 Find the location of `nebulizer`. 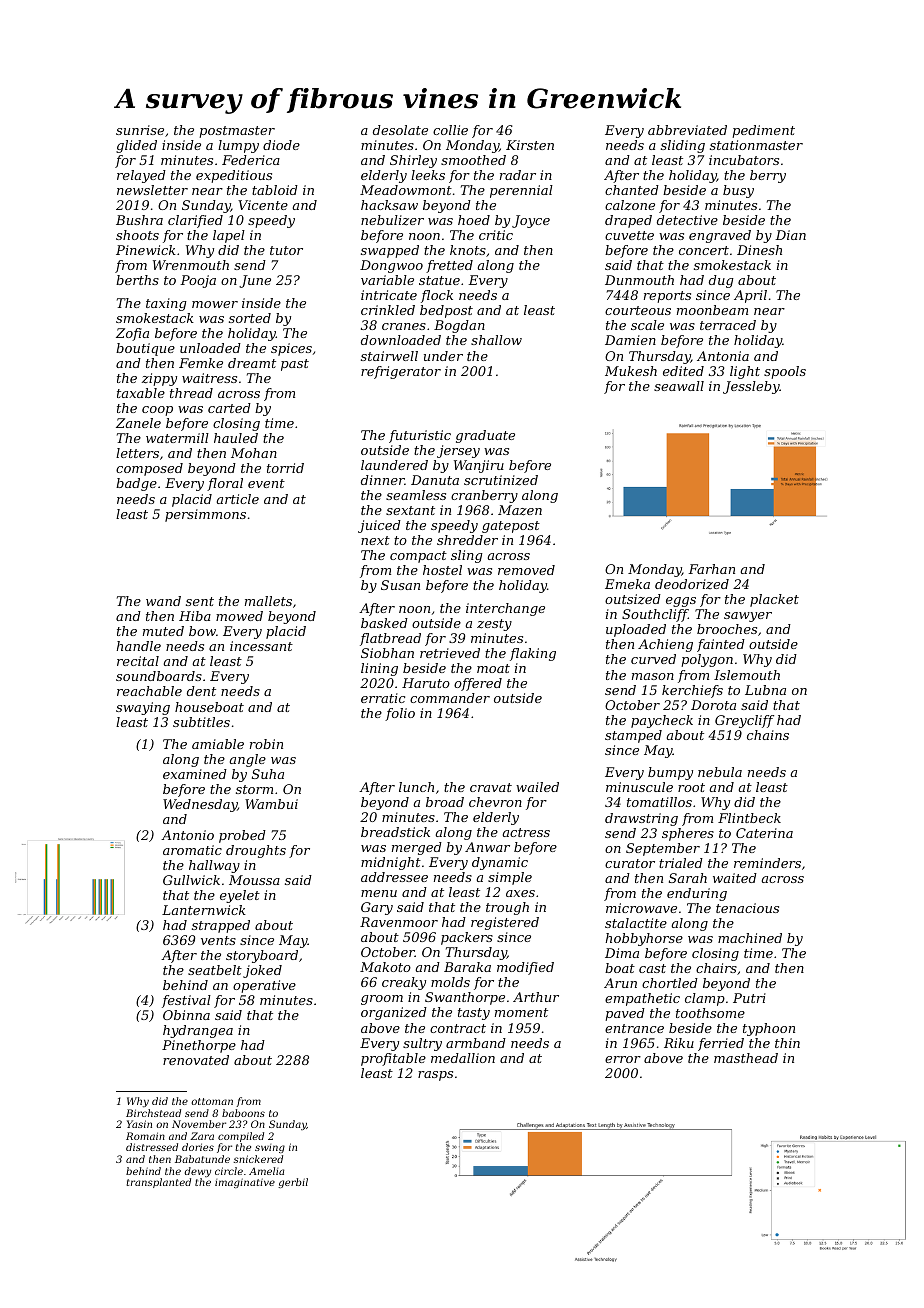

nebulizer is located at coordinates (392, 220).
